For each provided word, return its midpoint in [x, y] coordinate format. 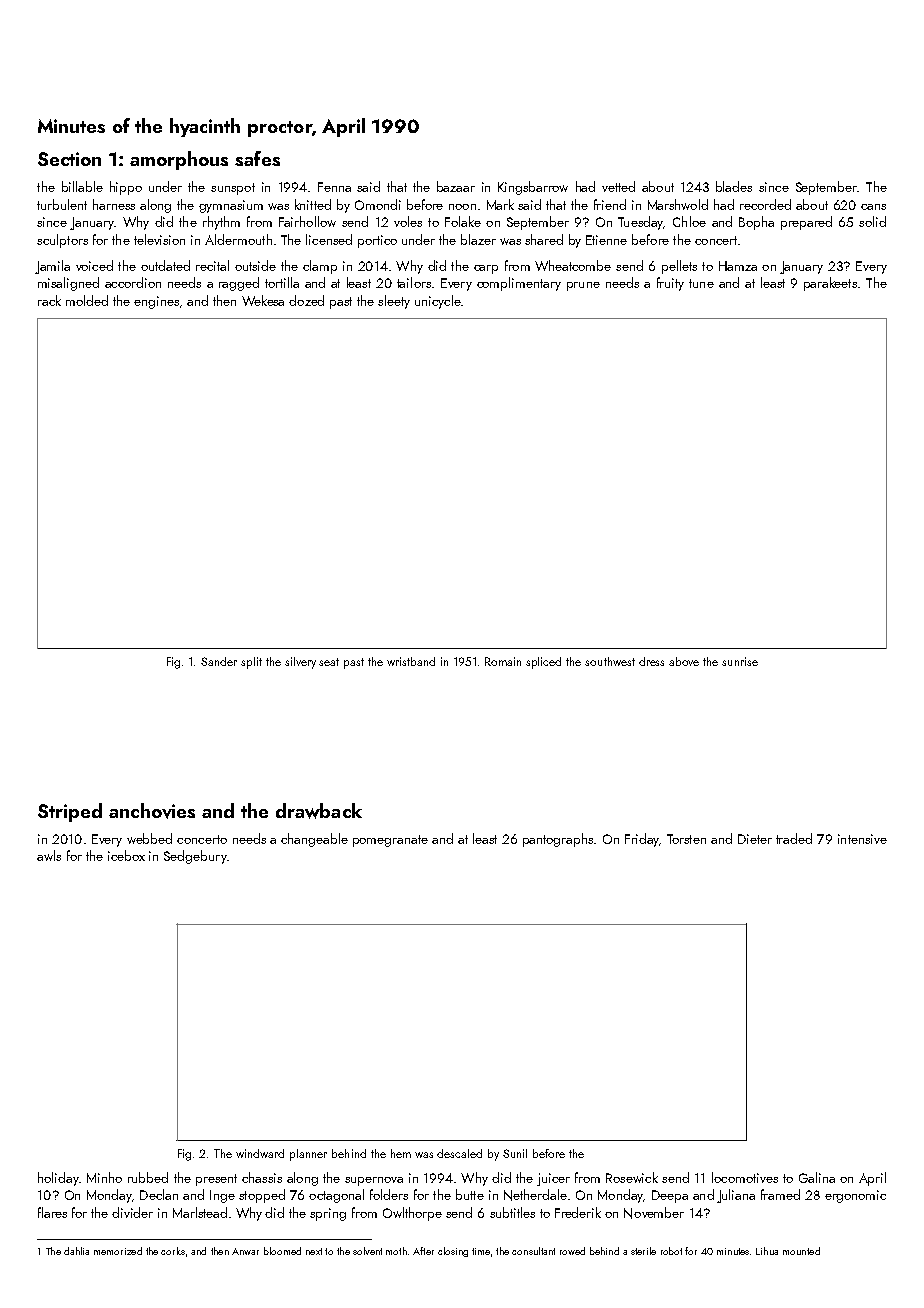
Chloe [689, 221]
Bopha [756, 223]
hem [401, 1153]
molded [87, 300]
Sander [219, 661]
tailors [414, 282]
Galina [817, 1177]
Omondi [378, 204]
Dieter [755, 839]
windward [260, 1153]
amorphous [179, 160]
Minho [104, 1177]
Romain [503, 661]
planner [308, 1155]
